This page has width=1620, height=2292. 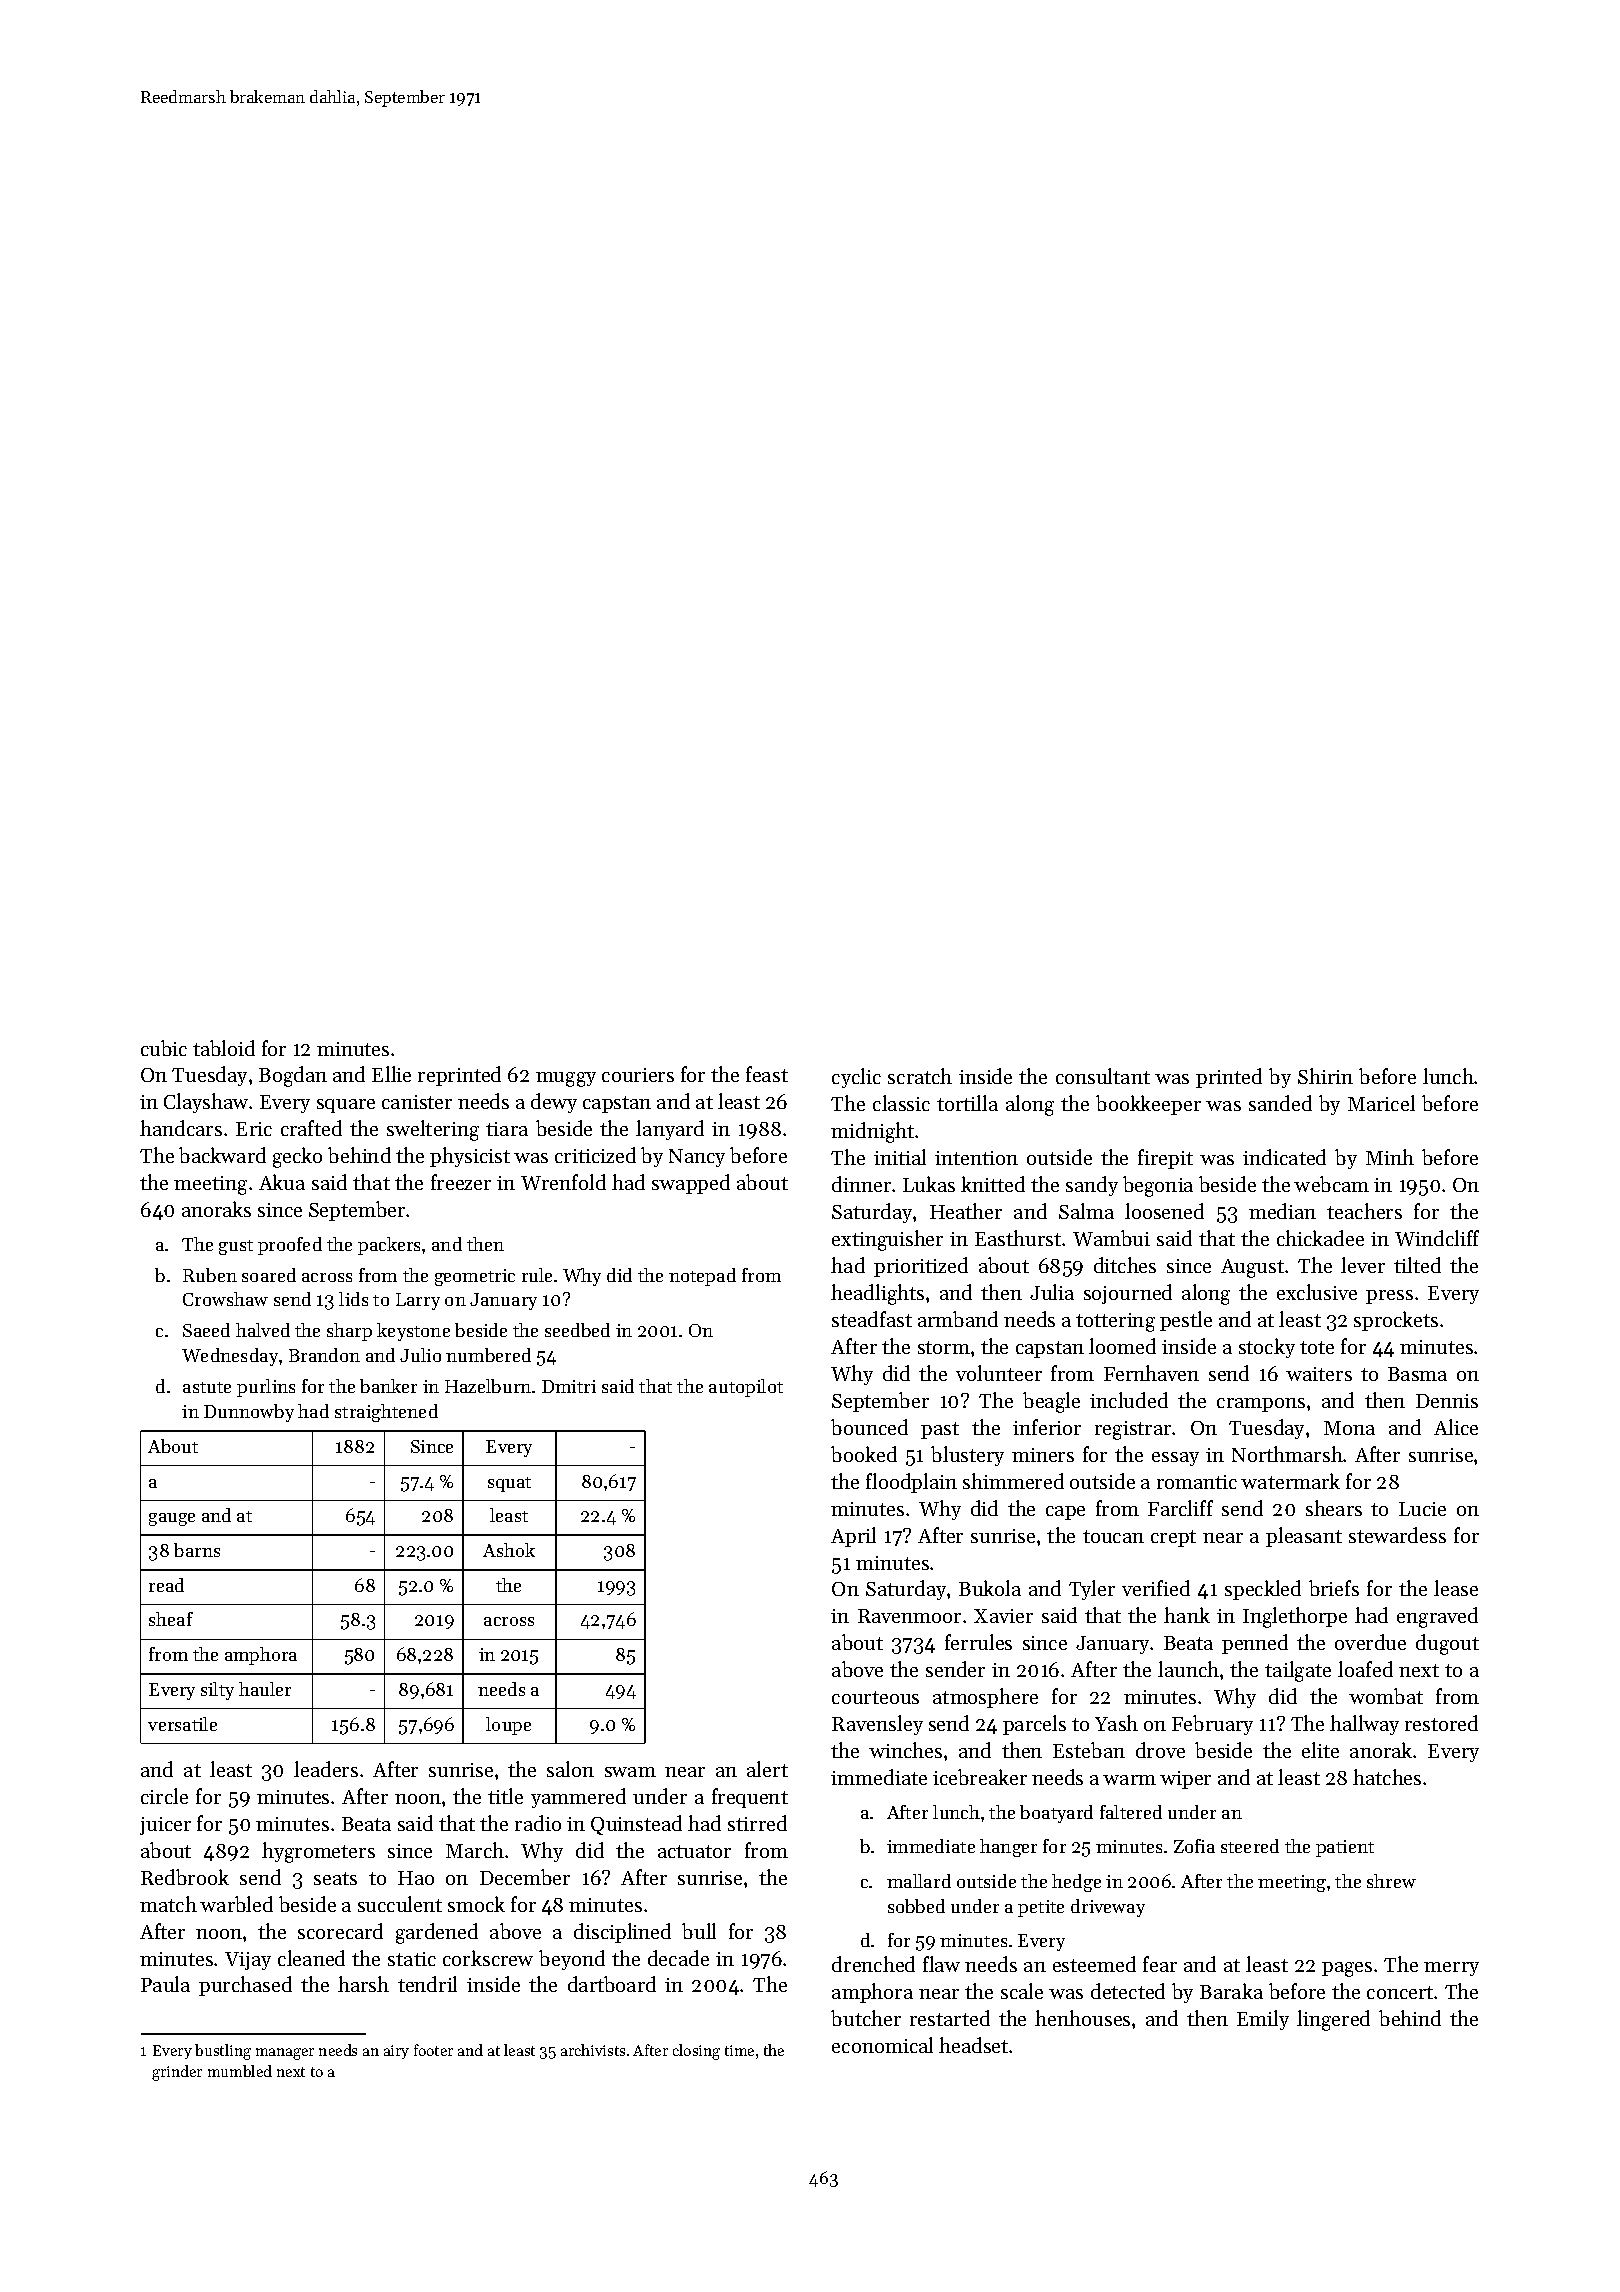 I want to click on feast, so click(x=767, y=1074).
